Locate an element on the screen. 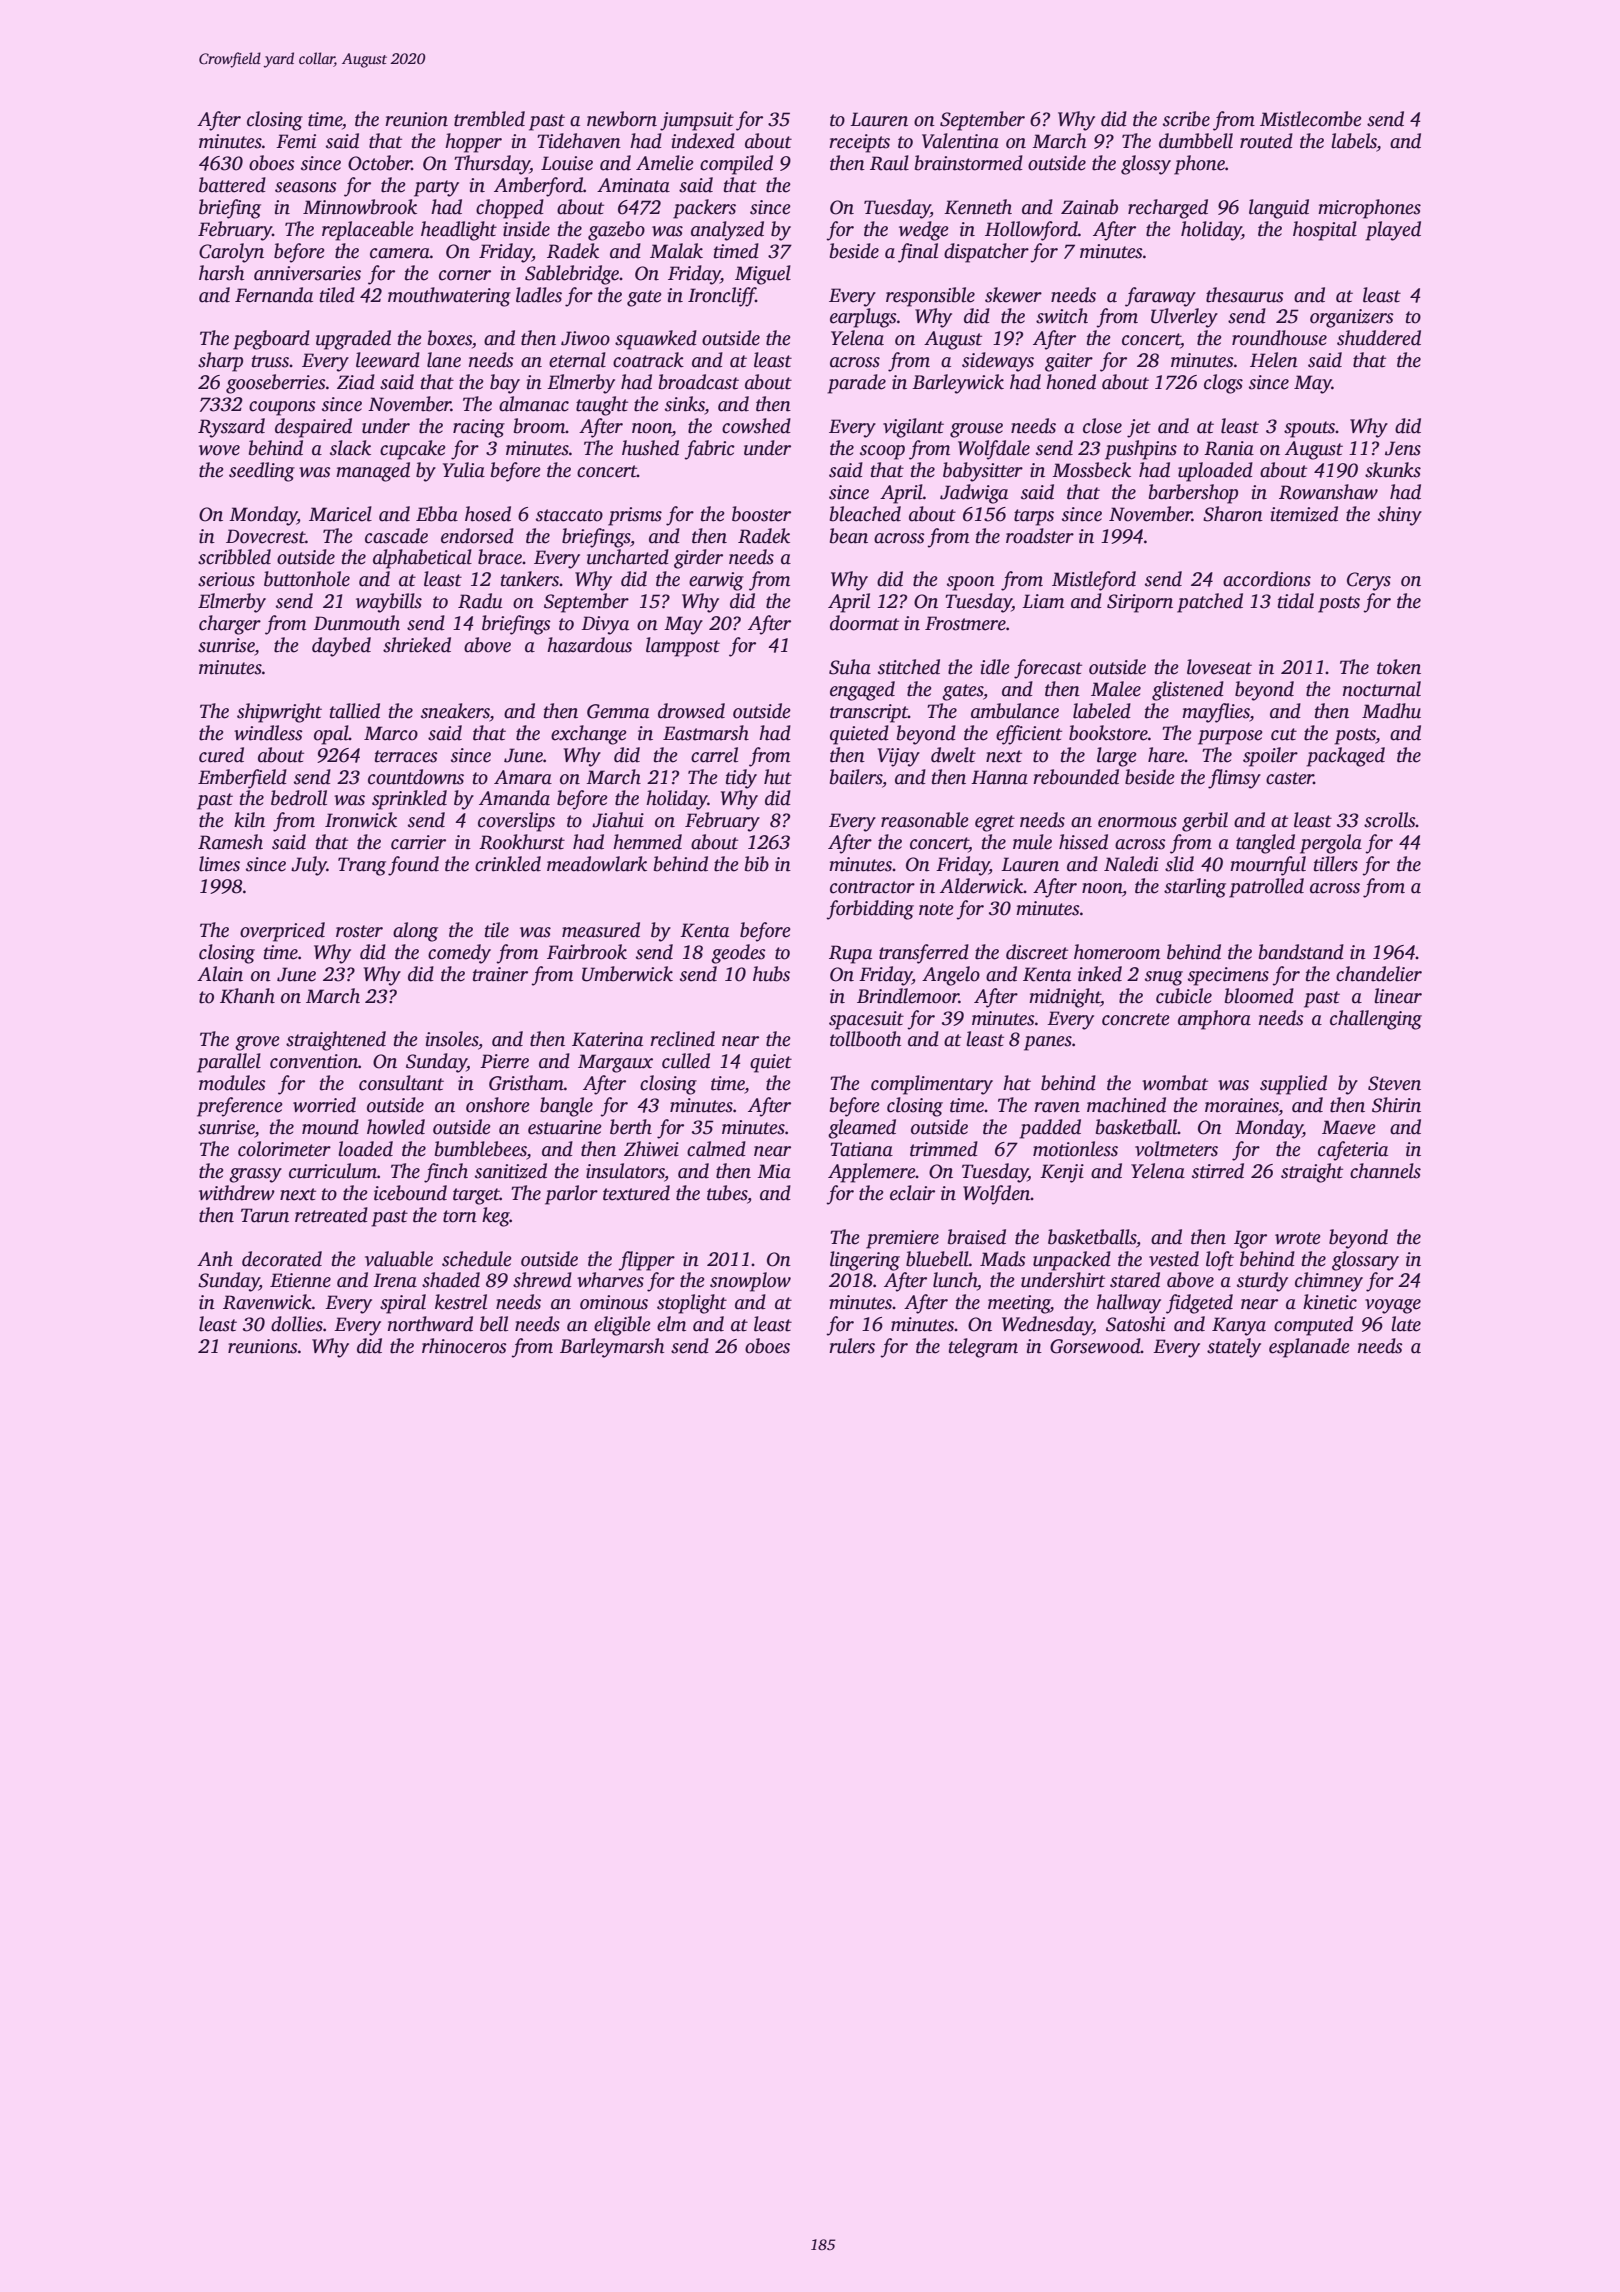  Alain is located at coordinates (220, 974).
